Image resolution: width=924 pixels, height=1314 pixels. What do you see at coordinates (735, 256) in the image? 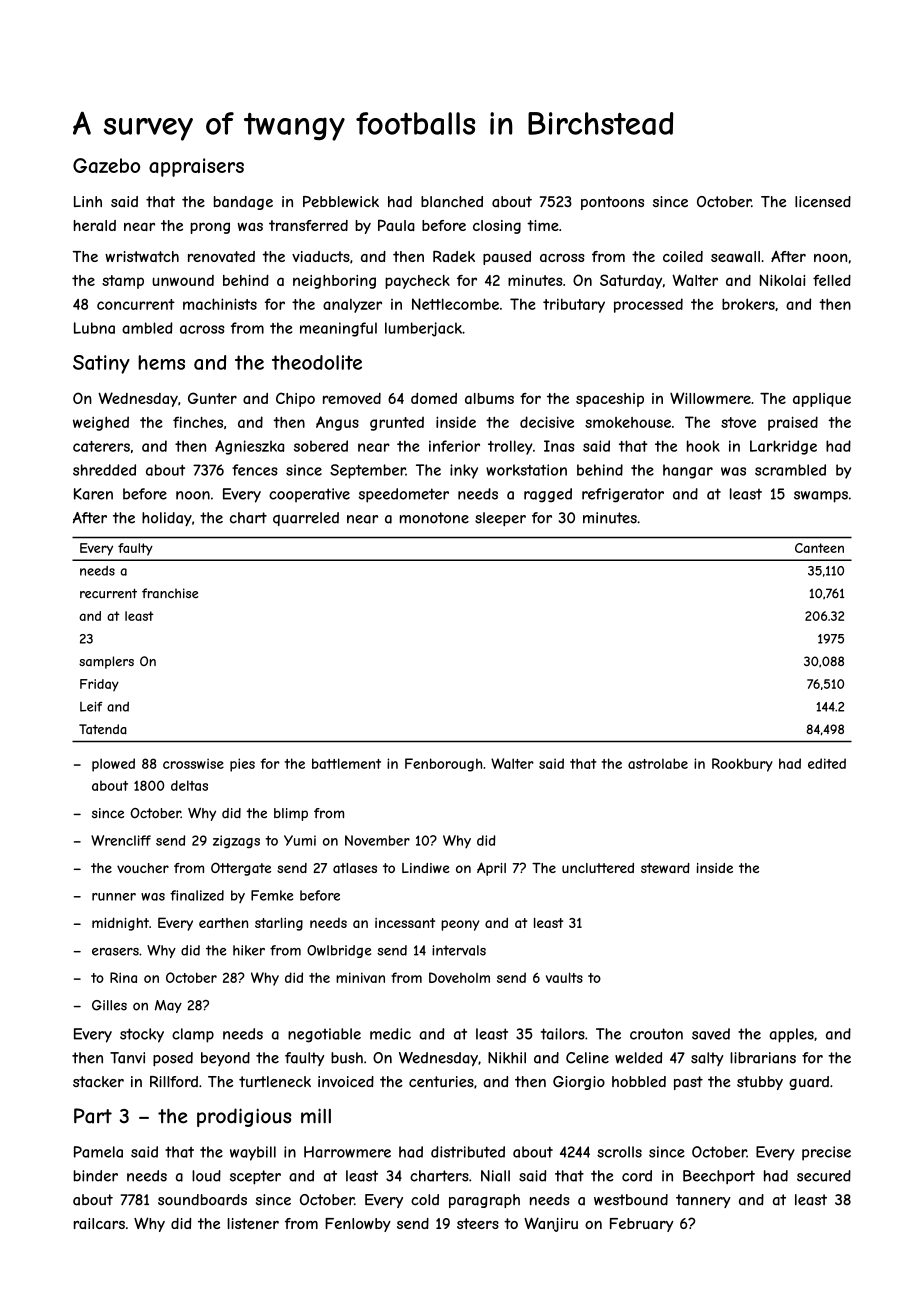
I see `seawall` at bounding box center [735, 256].
